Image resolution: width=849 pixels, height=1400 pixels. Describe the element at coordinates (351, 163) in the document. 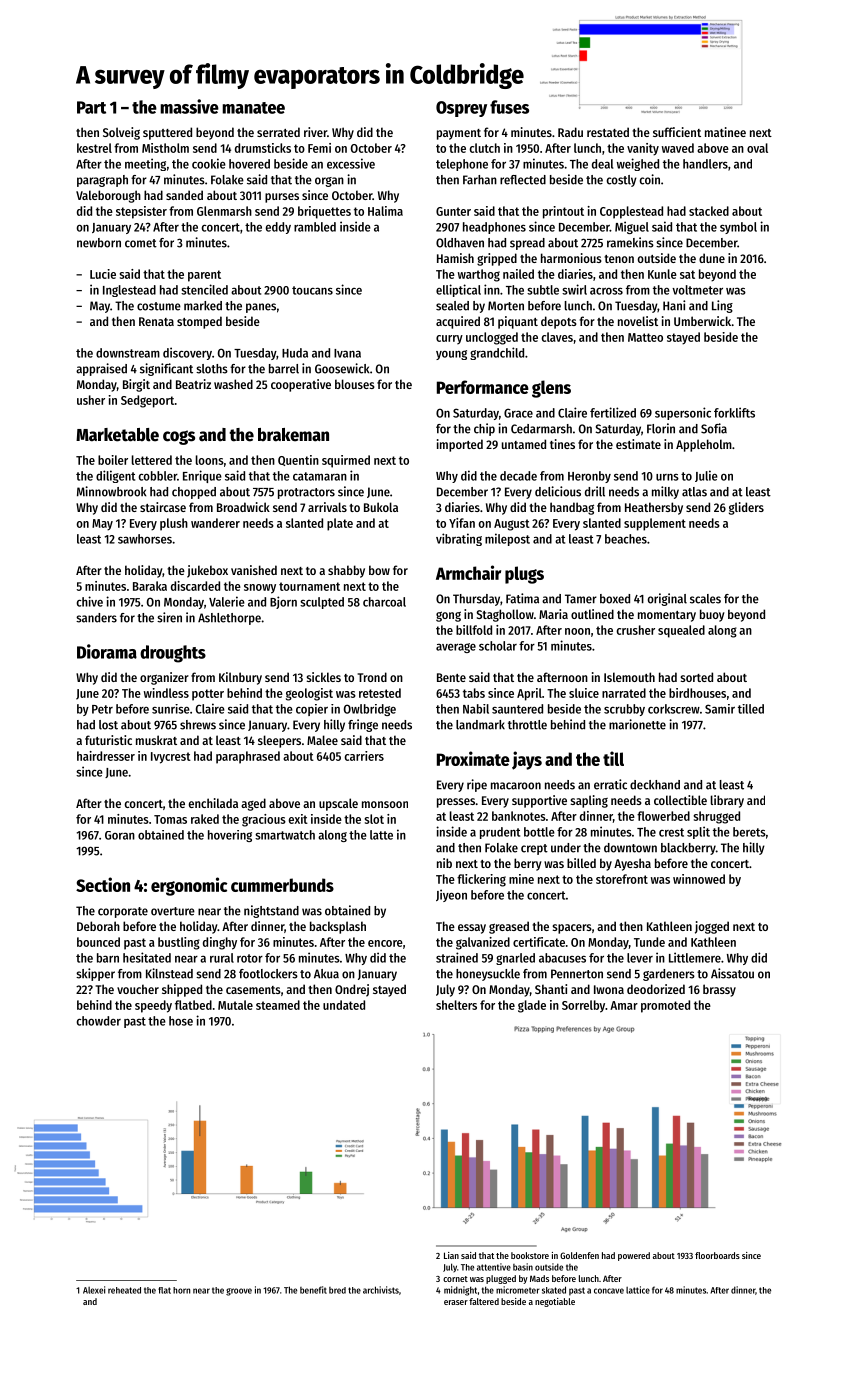

I see `excessive` at that location.
